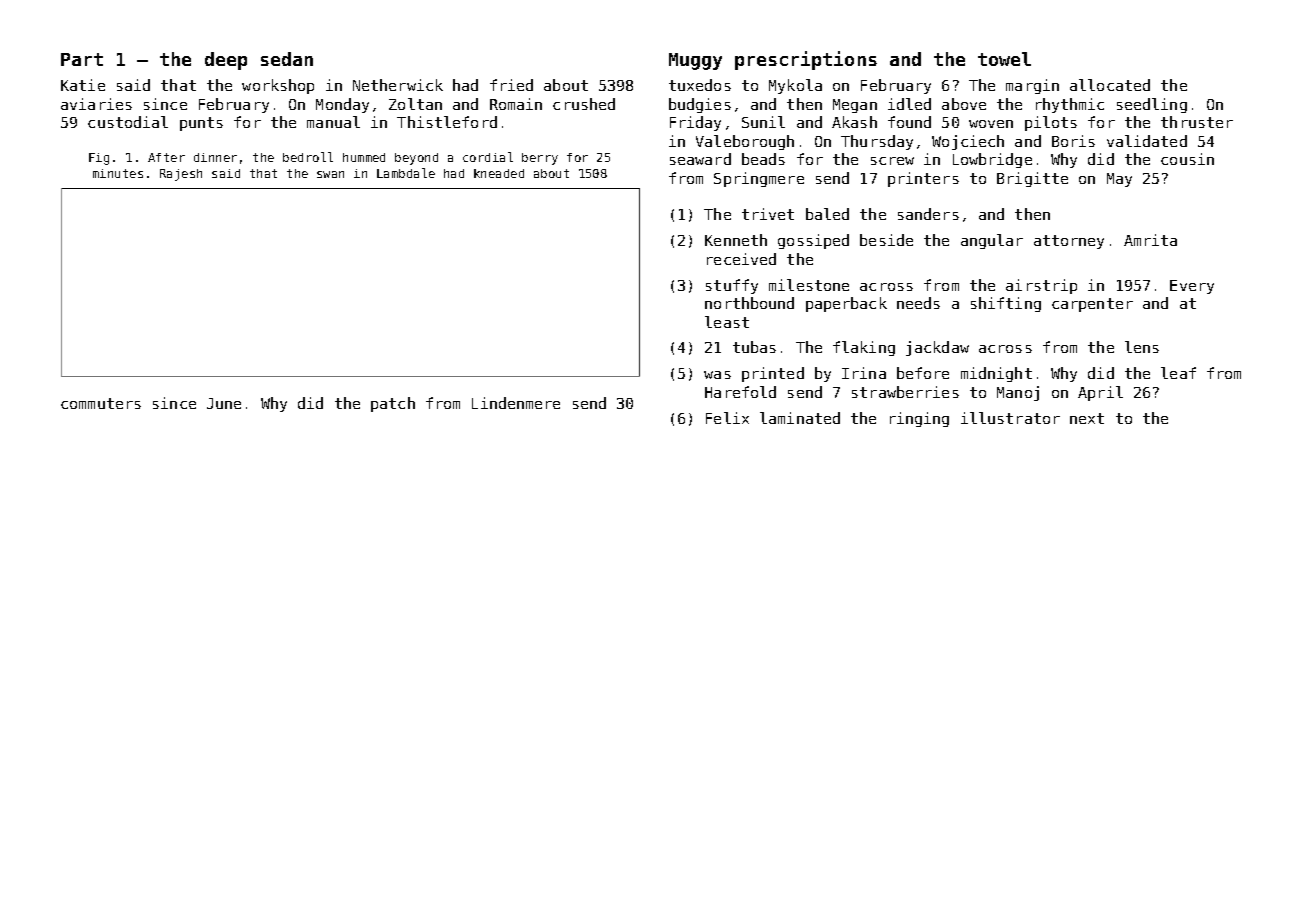 The width and height of the page is (1308, 924). What do you see at coordinates (83, 85) in the page?
I see `Katie` at bounding box center [83, 85].
